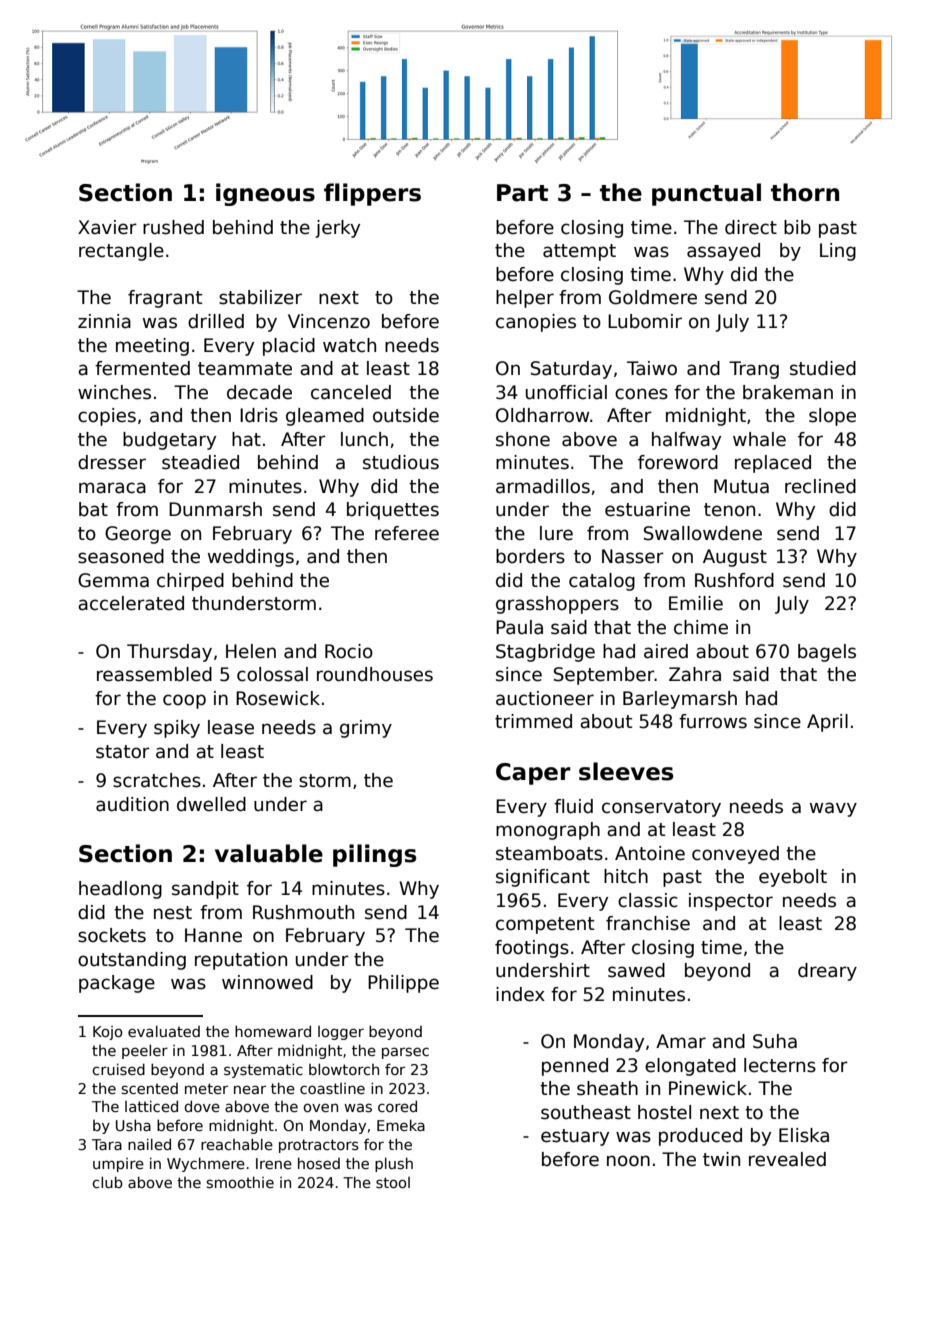 Image resolution: width=935 pixels, height=1327 pixels. Describe the element at coordinates (721, 1159) in the image. I see `twin` at that location.
